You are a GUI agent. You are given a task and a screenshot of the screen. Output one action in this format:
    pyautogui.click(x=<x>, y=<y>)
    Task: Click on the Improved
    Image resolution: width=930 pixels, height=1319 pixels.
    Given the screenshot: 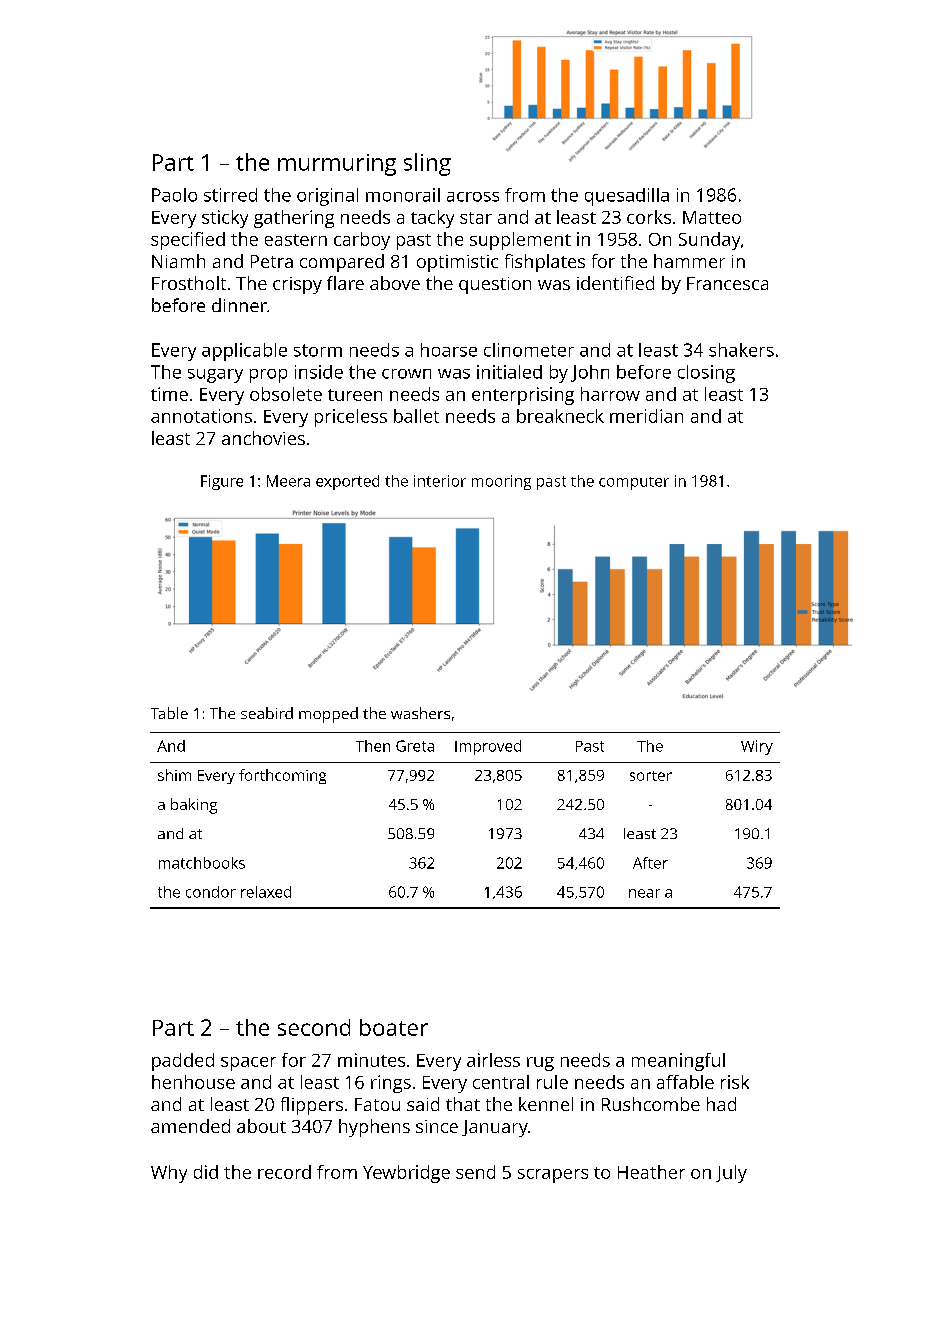 What is the action you would take?
    pyautogui.click(x=488, y=747)
